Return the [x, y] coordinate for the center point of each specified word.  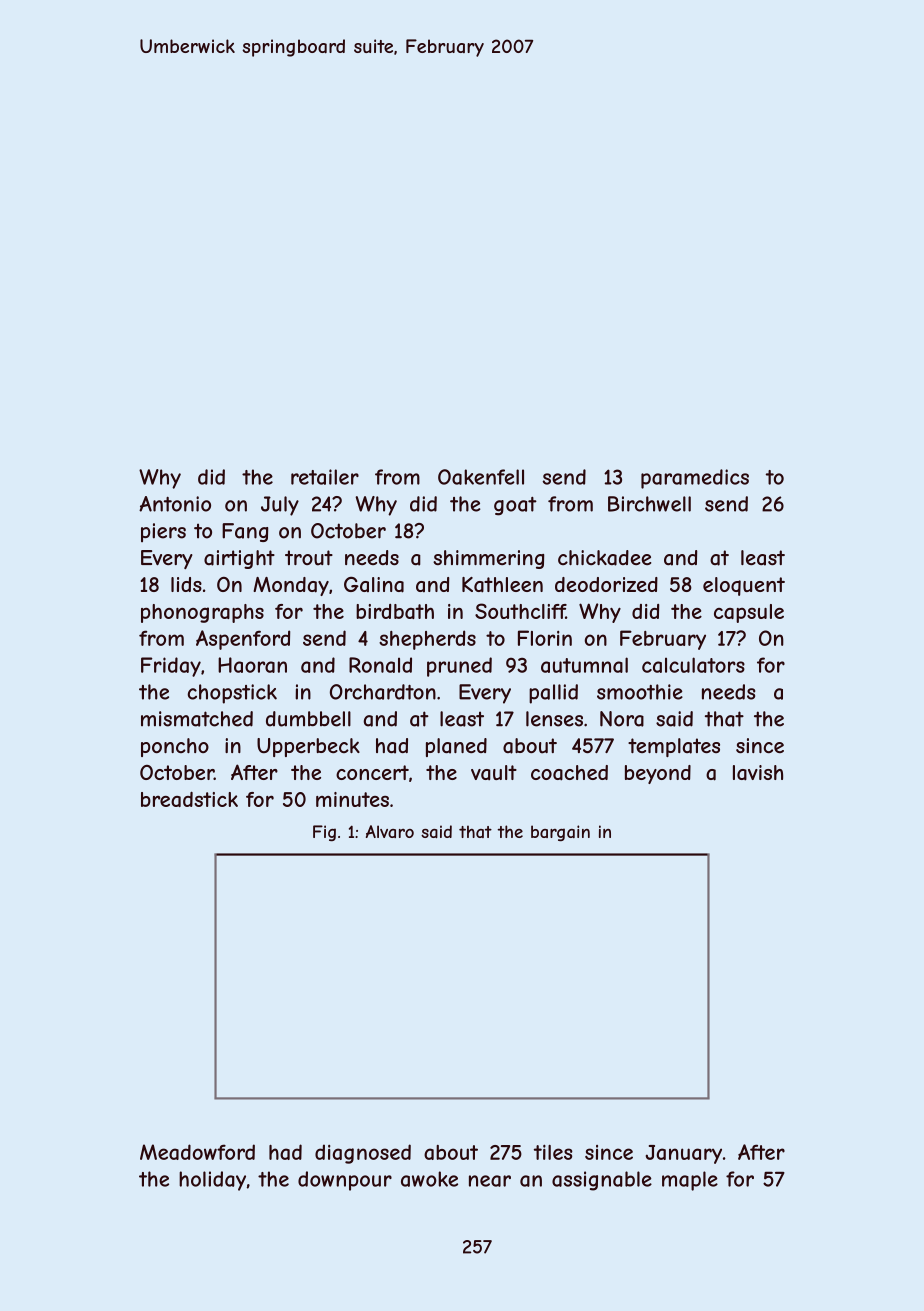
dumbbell [308, 719]
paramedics [695, 479]
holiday [212, 1181]
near [490, 1181]
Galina [374, 584]
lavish [758, 773]
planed [456, 747]
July [280, 506]
